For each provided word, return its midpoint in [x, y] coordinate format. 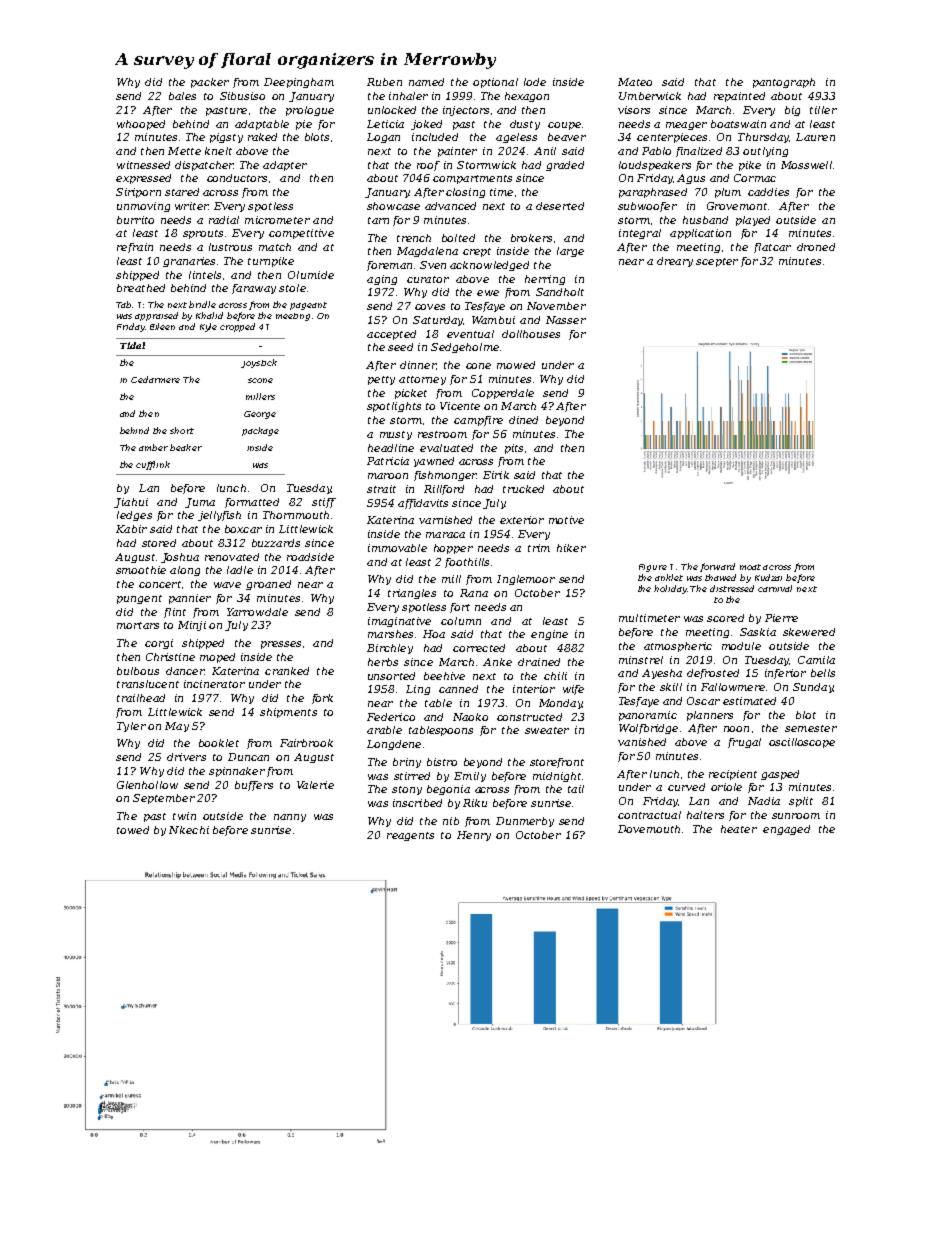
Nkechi [189, 830]
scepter [717, 262]
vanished [642, 742]
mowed [516, 365]
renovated [232, 557]
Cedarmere [155, 379]
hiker [571, 548]
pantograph [784, 83]
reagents [410, 836]
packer [210, 83]
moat [750, 567]
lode [535, 82]
